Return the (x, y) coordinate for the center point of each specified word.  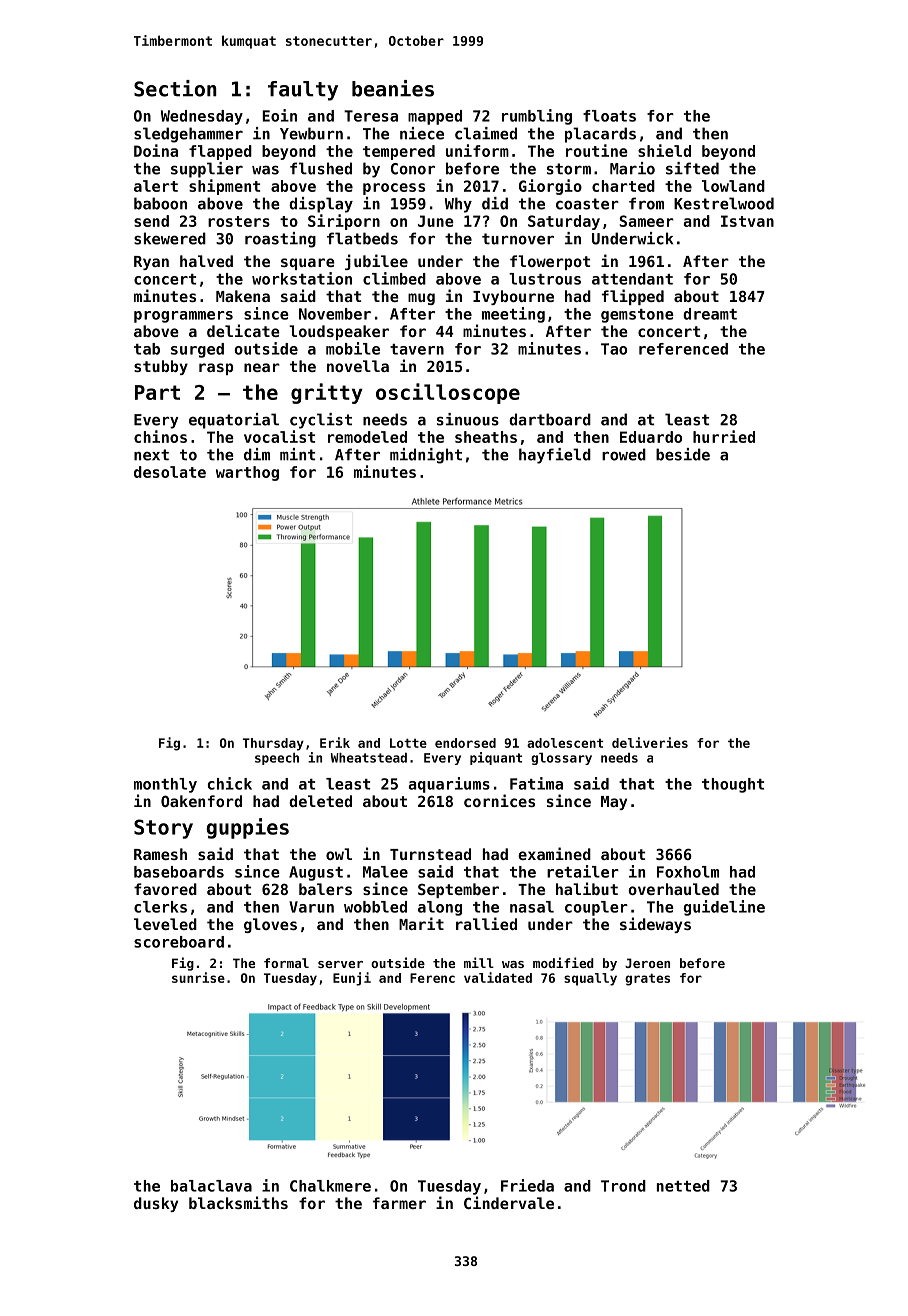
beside (683, 454)
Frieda (527, 1185)
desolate (170, 472)
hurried (724, 436)
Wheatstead (369, 758)
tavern (417, 349)
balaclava (211, 1186)
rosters (239, 221)
